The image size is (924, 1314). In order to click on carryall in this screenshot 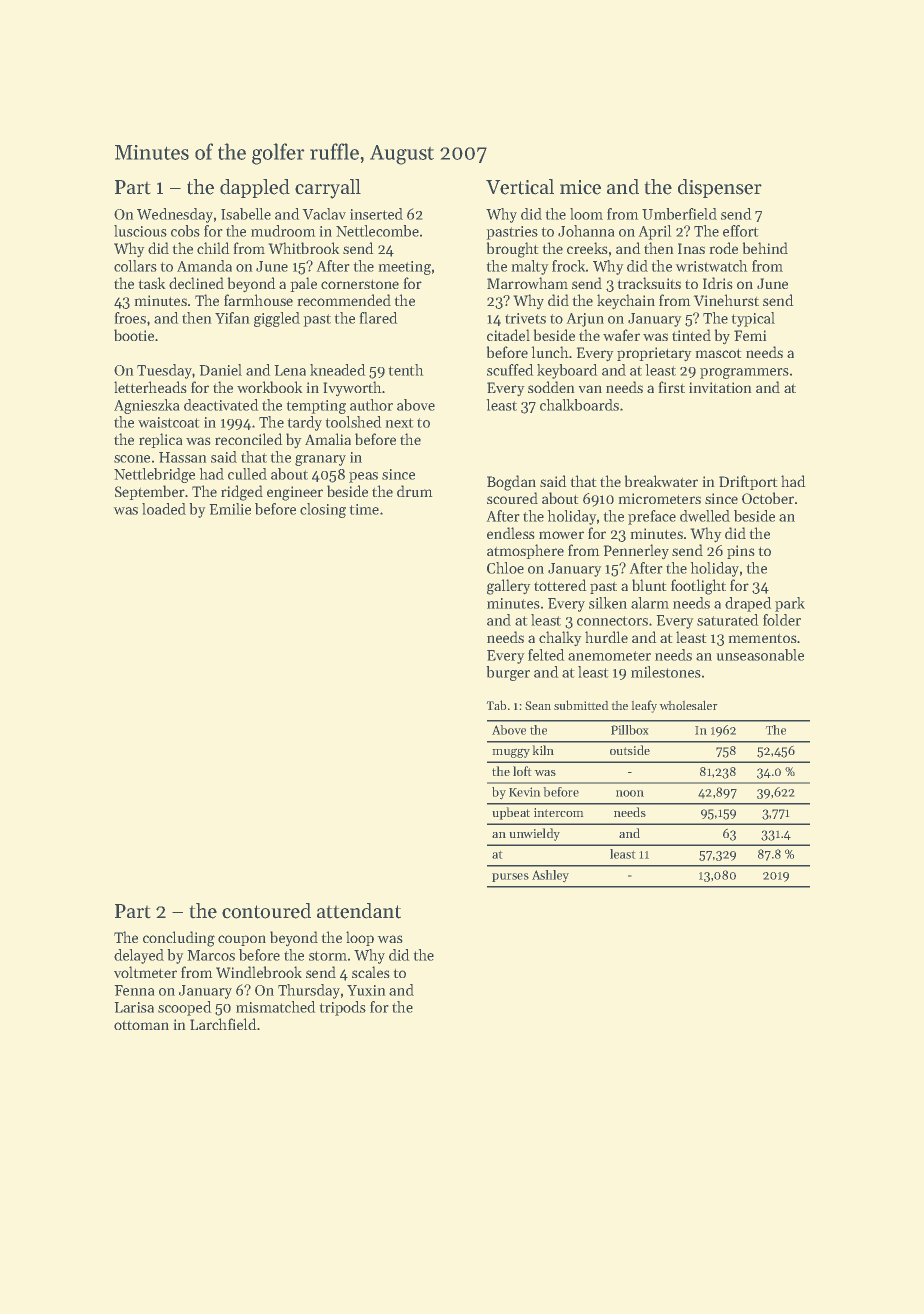, I will do `click(328, 189)`.
